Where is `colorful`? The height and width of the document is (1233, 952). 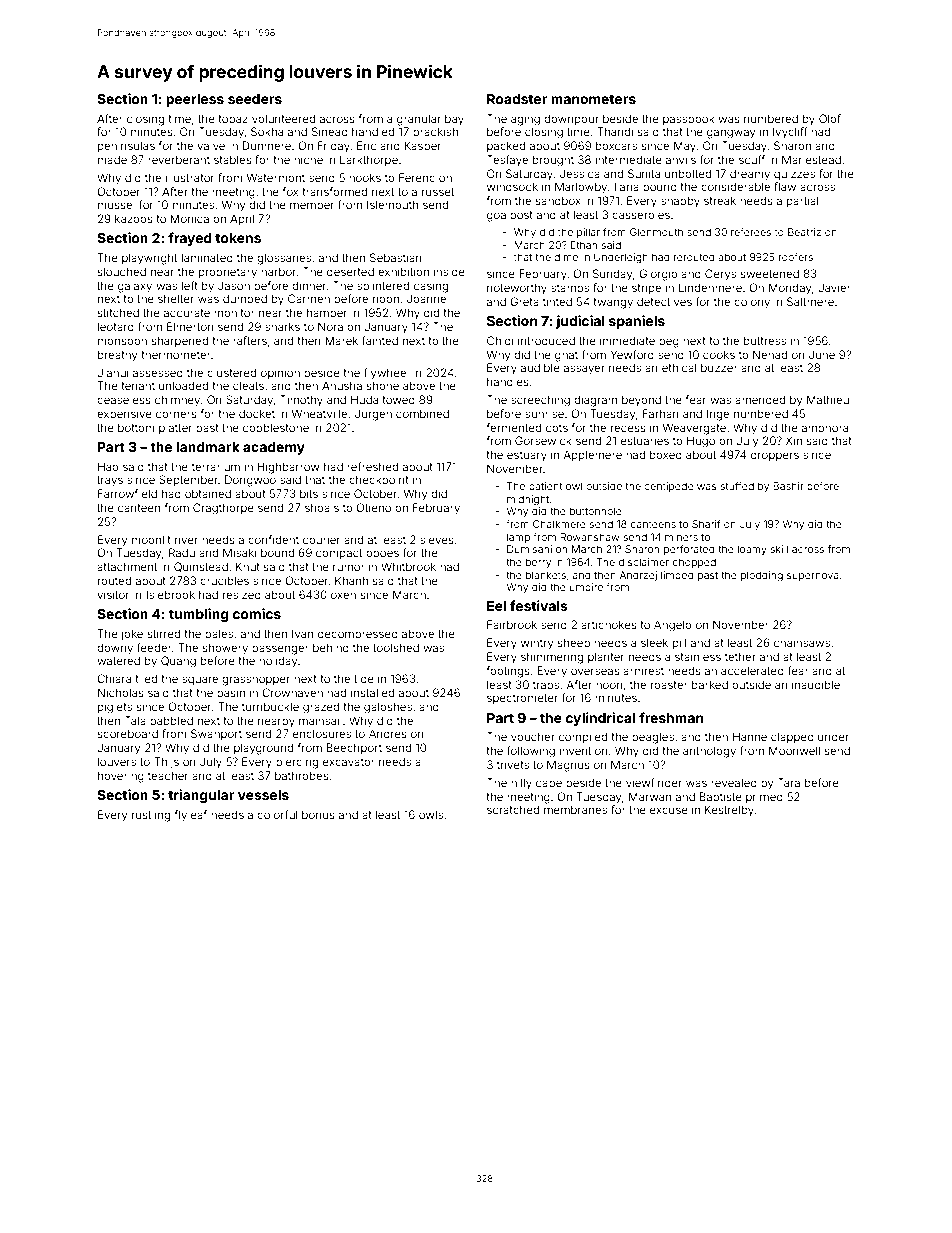
colorful is located at coordinates (277, 814).
